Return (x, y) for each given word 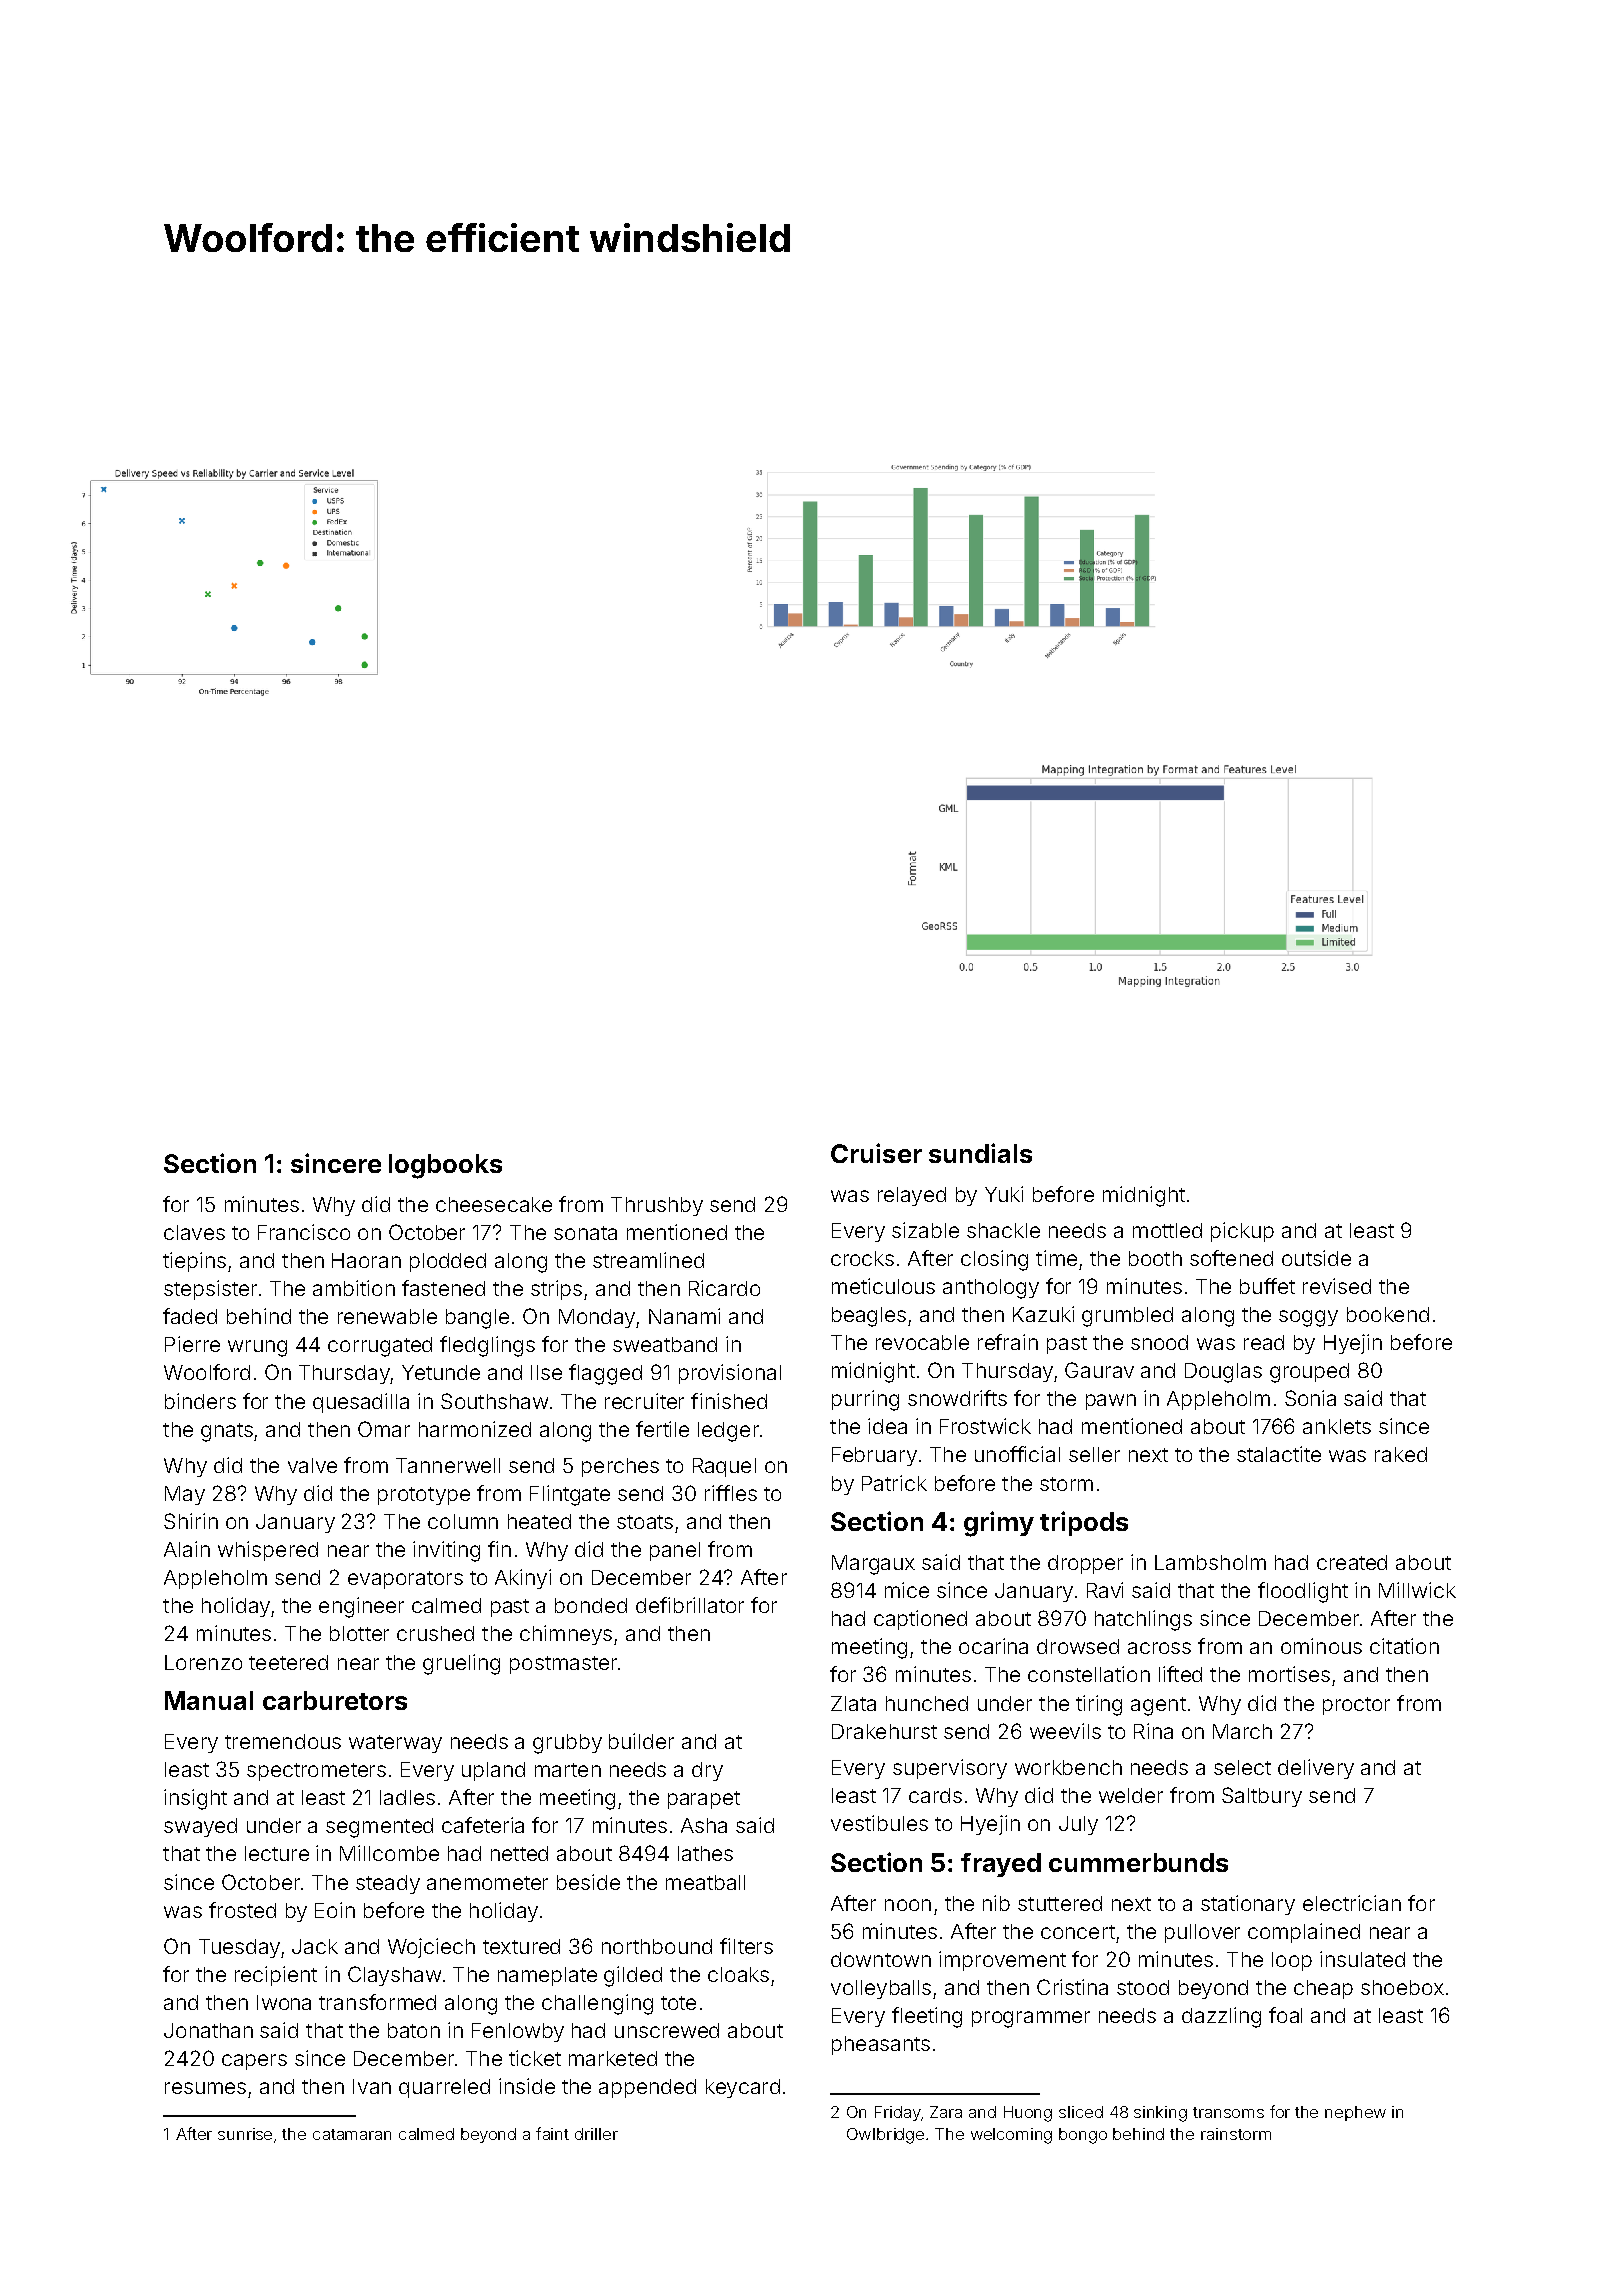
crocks (862, 1258)
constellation (1089, 1674)
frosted (242, 1910)
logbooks (445, 1166)
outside (1316, 1258)
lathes (705, 1853)
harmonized (475, 1429)
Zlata (853, 1703)
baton (414, 2030)
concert (1078, 1932)
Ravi (1105, 1590)
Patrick (894, 1483)
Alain (187, 1549)
